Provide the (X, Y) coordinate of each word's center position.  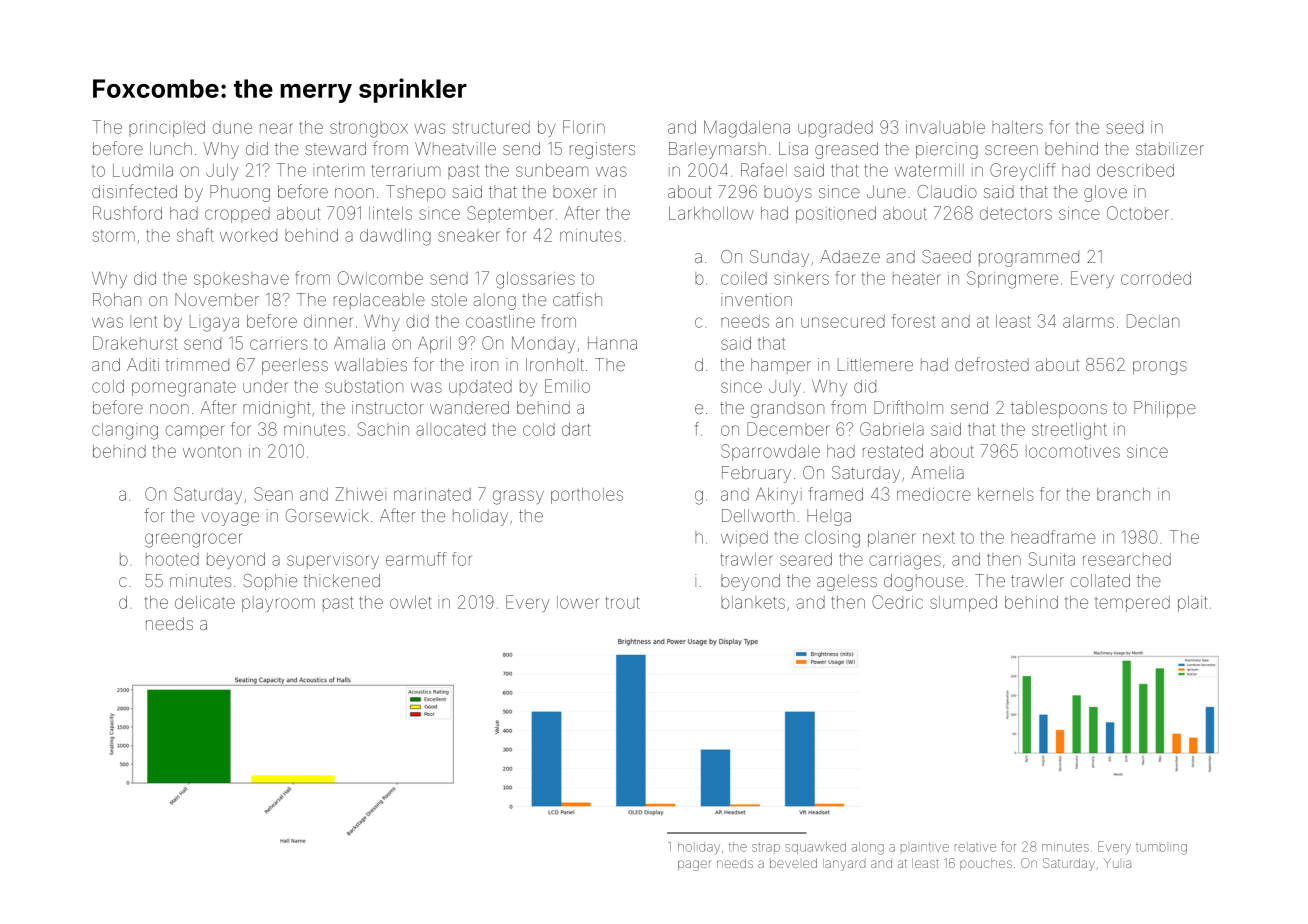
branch (1123, 494)
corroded (1156, 278)
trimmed (197, 364)
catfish (577, 299)
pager (694, 865)
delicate (205, 602)
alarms (1088, 321)
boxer (575, 191)
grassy (518, 497)
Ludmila (143, 170)
